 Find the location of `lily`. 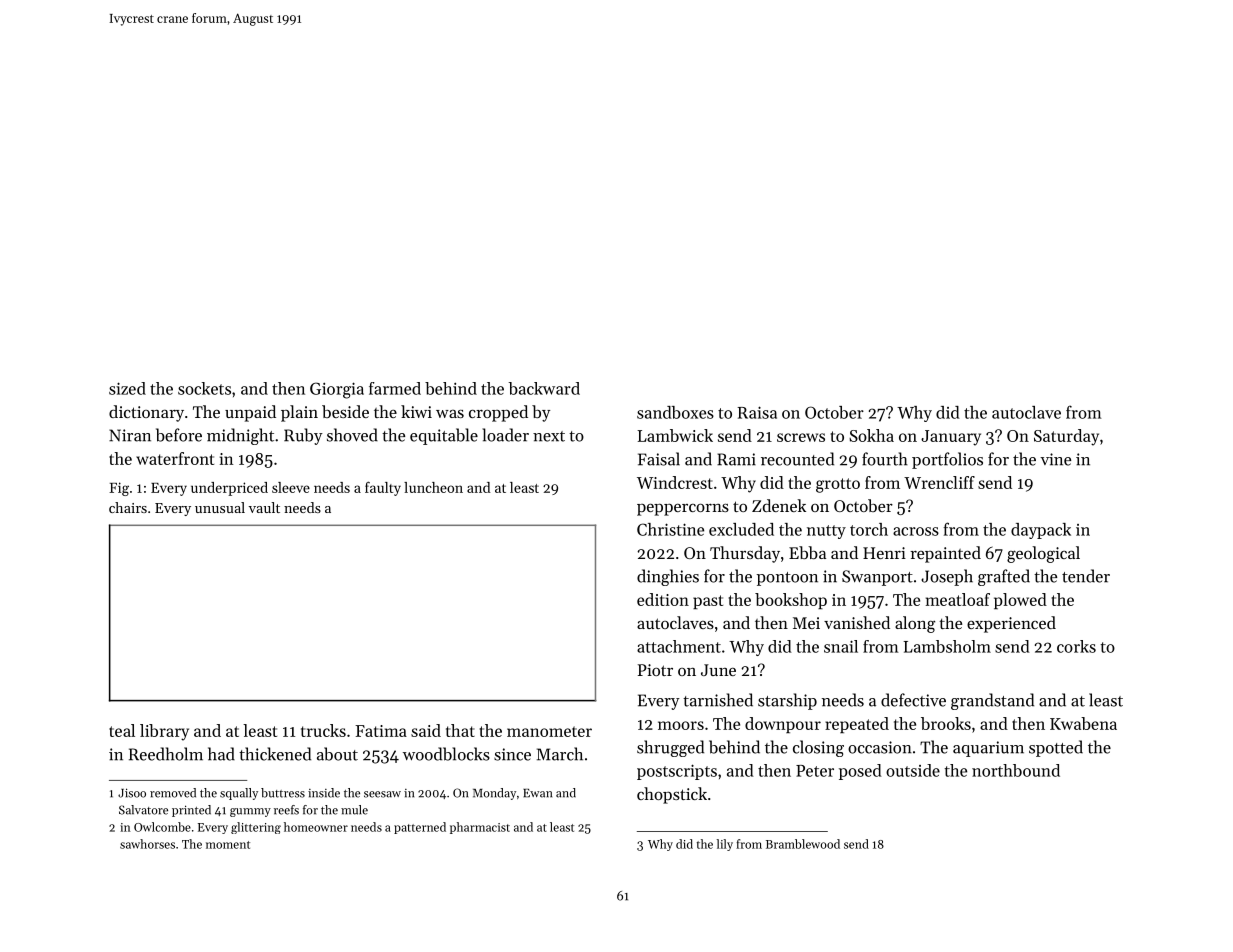

lily is located at coordinates (725, 845).
